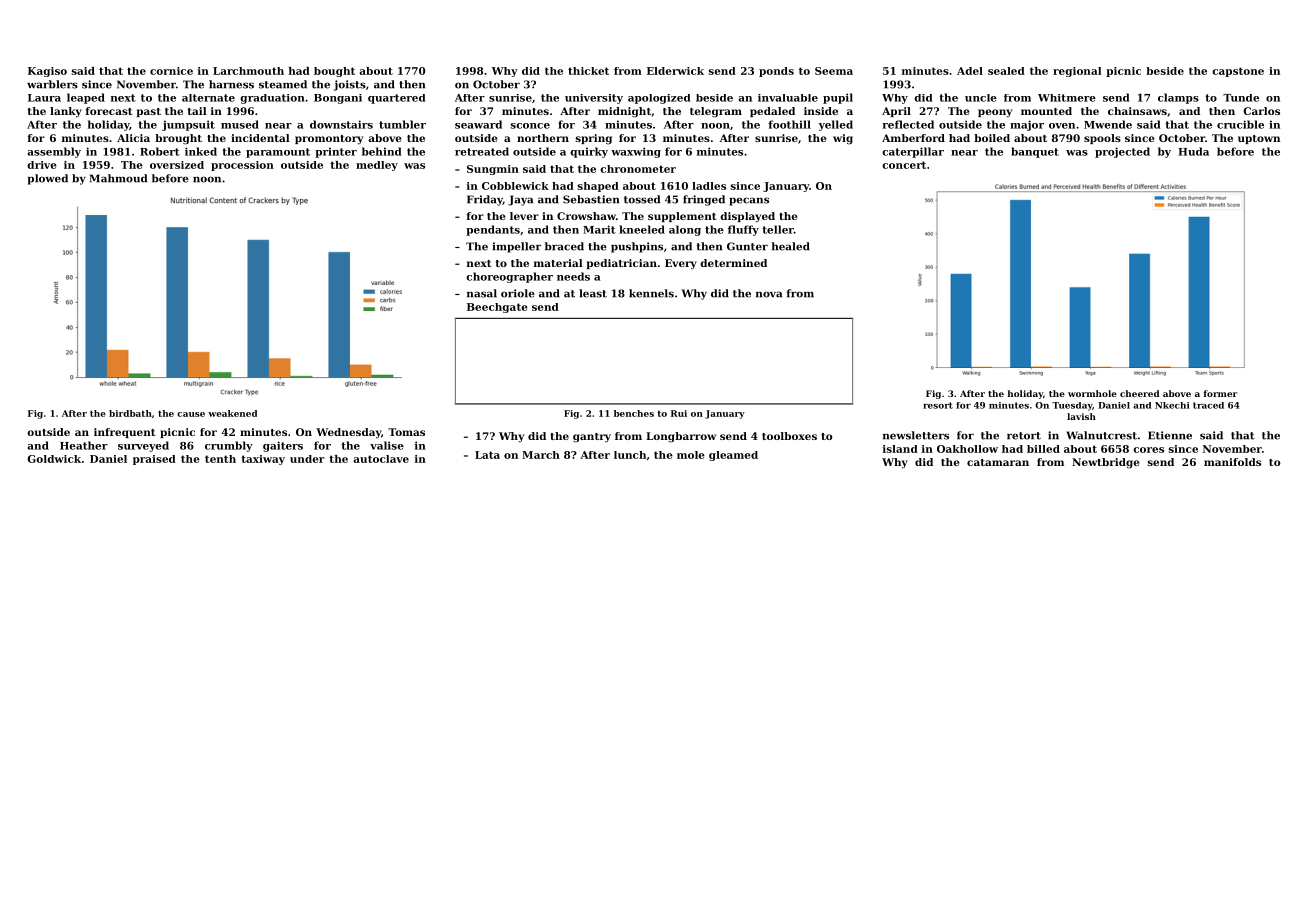  I want to click on pecans, so click(749, 201).
